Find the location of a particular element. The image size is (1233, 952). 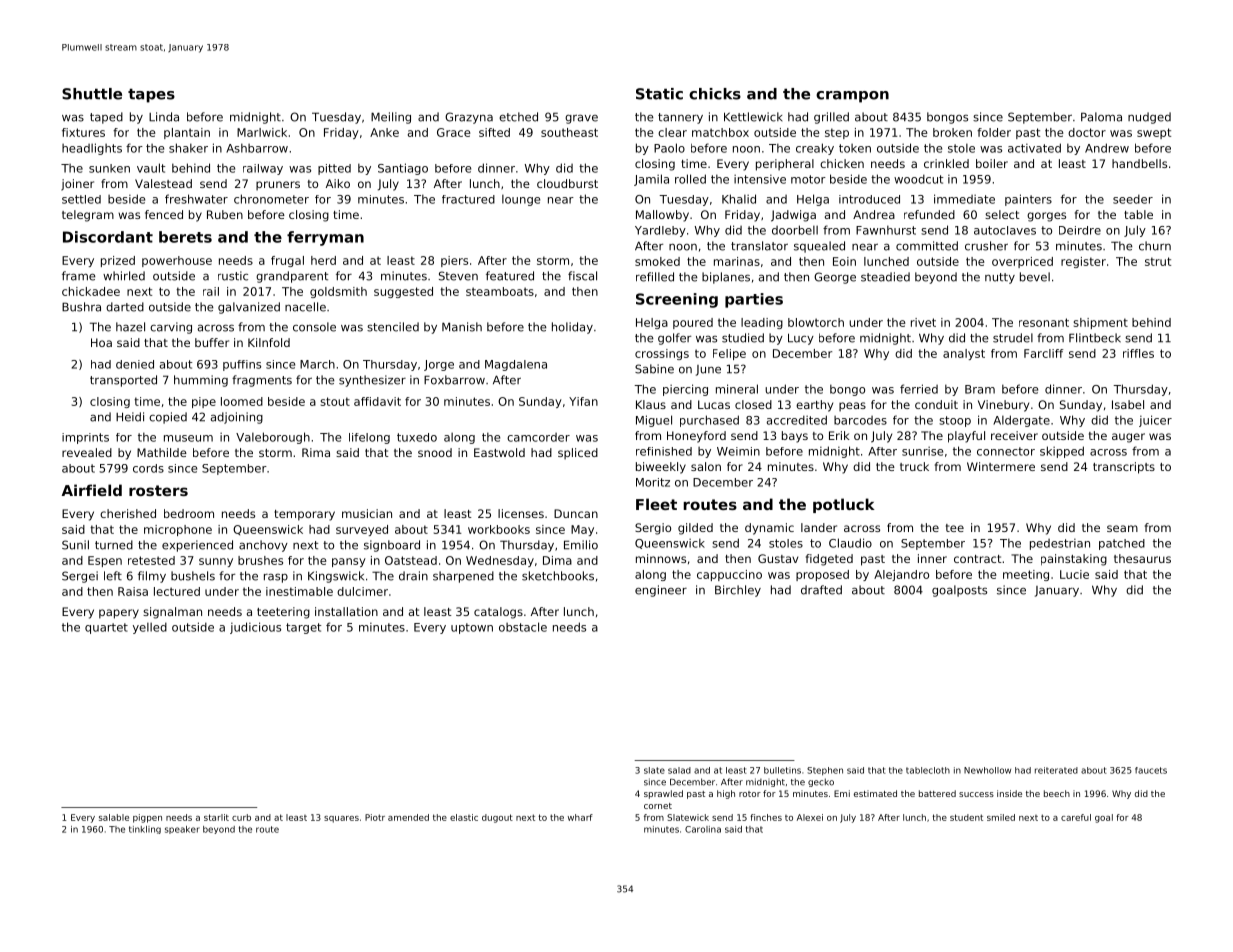

riffles is located at coordinates (1138, 353).
